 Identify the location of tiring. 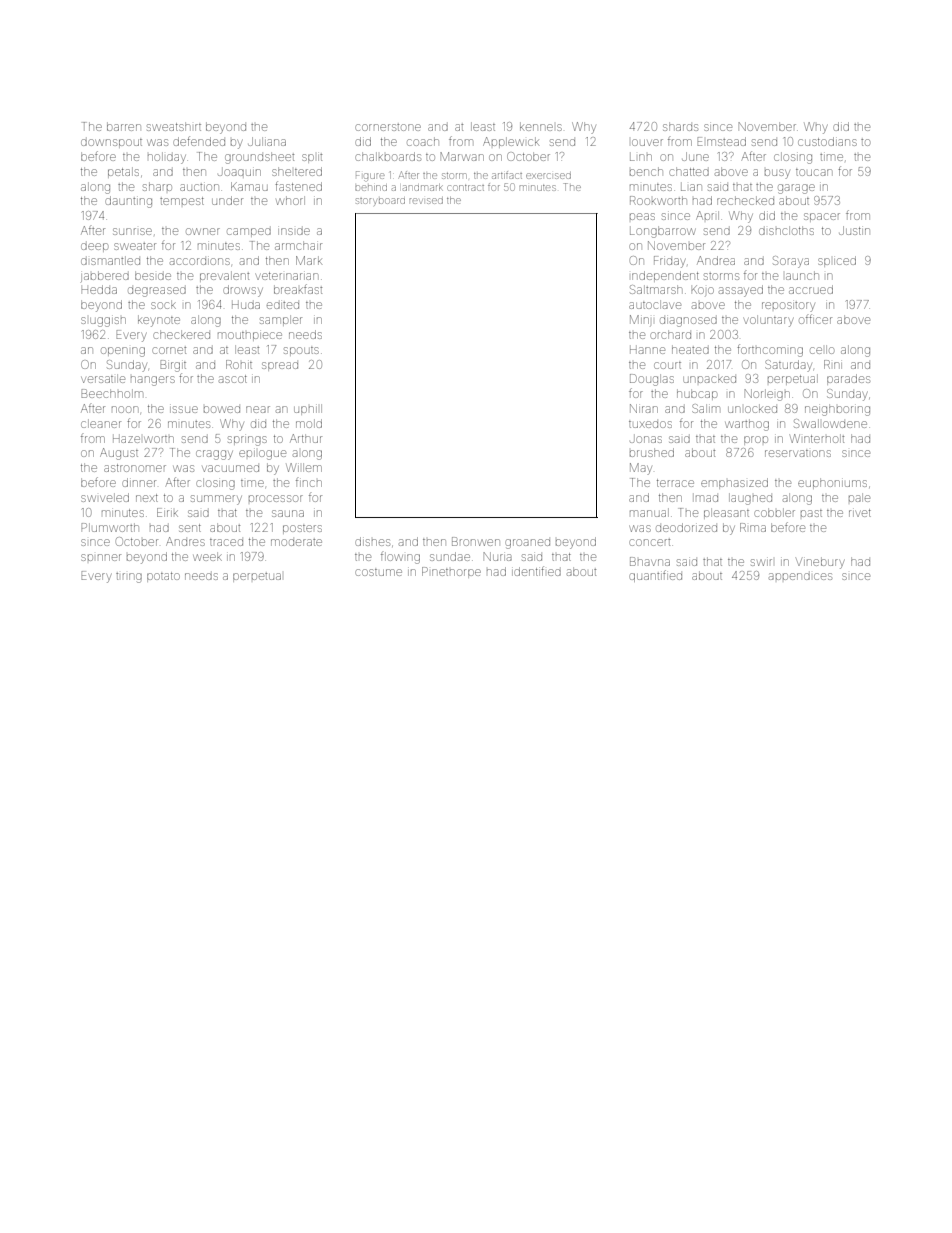
(129, 578).
